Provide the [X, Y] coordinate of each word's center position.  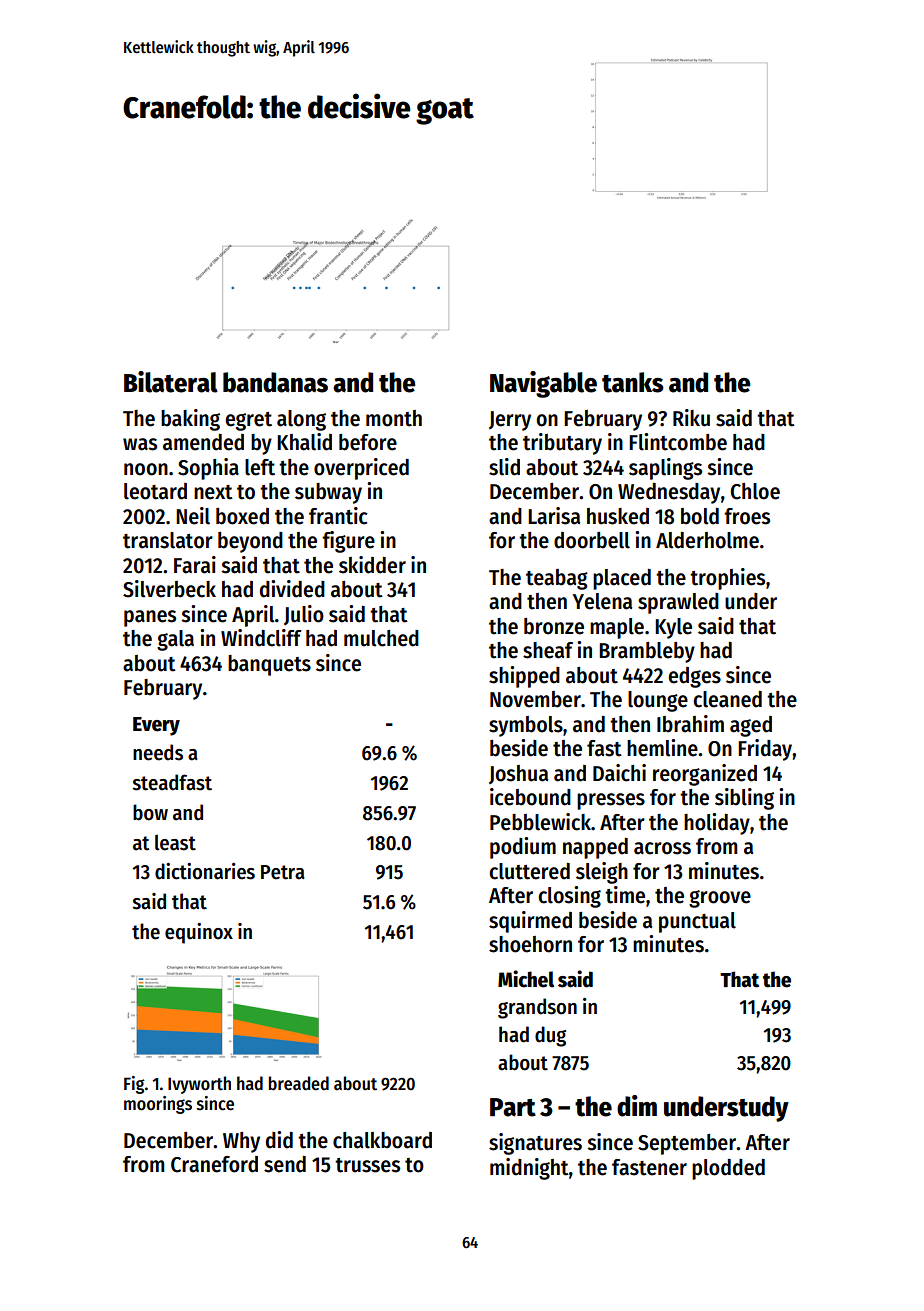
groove [720, 899]
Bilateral [171, 382]
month [394, 418]
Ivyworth [199, 1085]
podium [523, 848]
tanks [633, 382]
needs [158, 752]
